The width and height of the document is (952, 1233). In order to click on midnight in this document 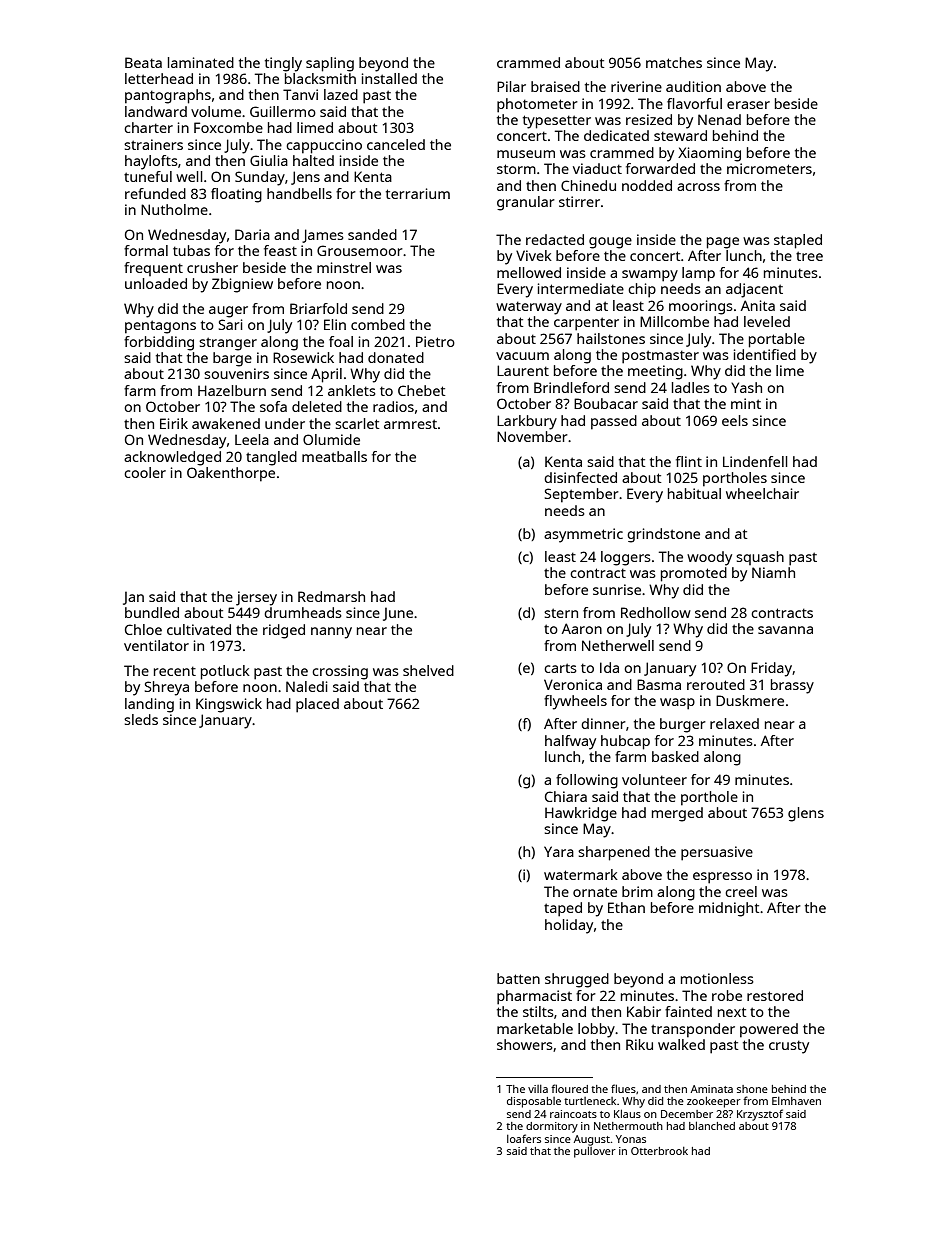, I will do `click(729, 909)`.
